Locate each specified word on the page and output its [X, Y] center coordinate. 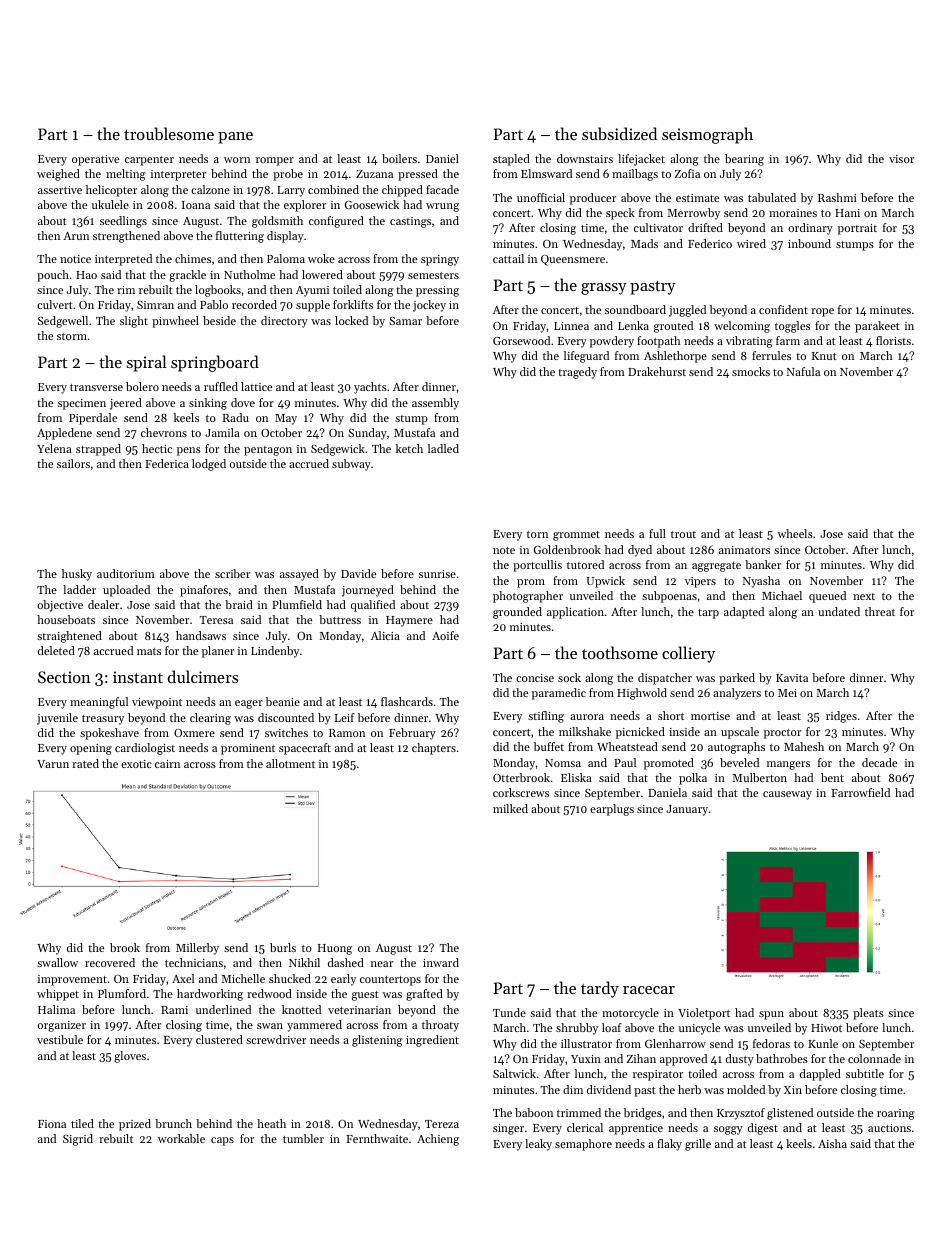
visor [901, 159]
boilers [399, 158]
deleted [56, 650]
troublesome [169, 133]
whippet [58, 995]
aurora [587, 717]
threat [880, 611]
